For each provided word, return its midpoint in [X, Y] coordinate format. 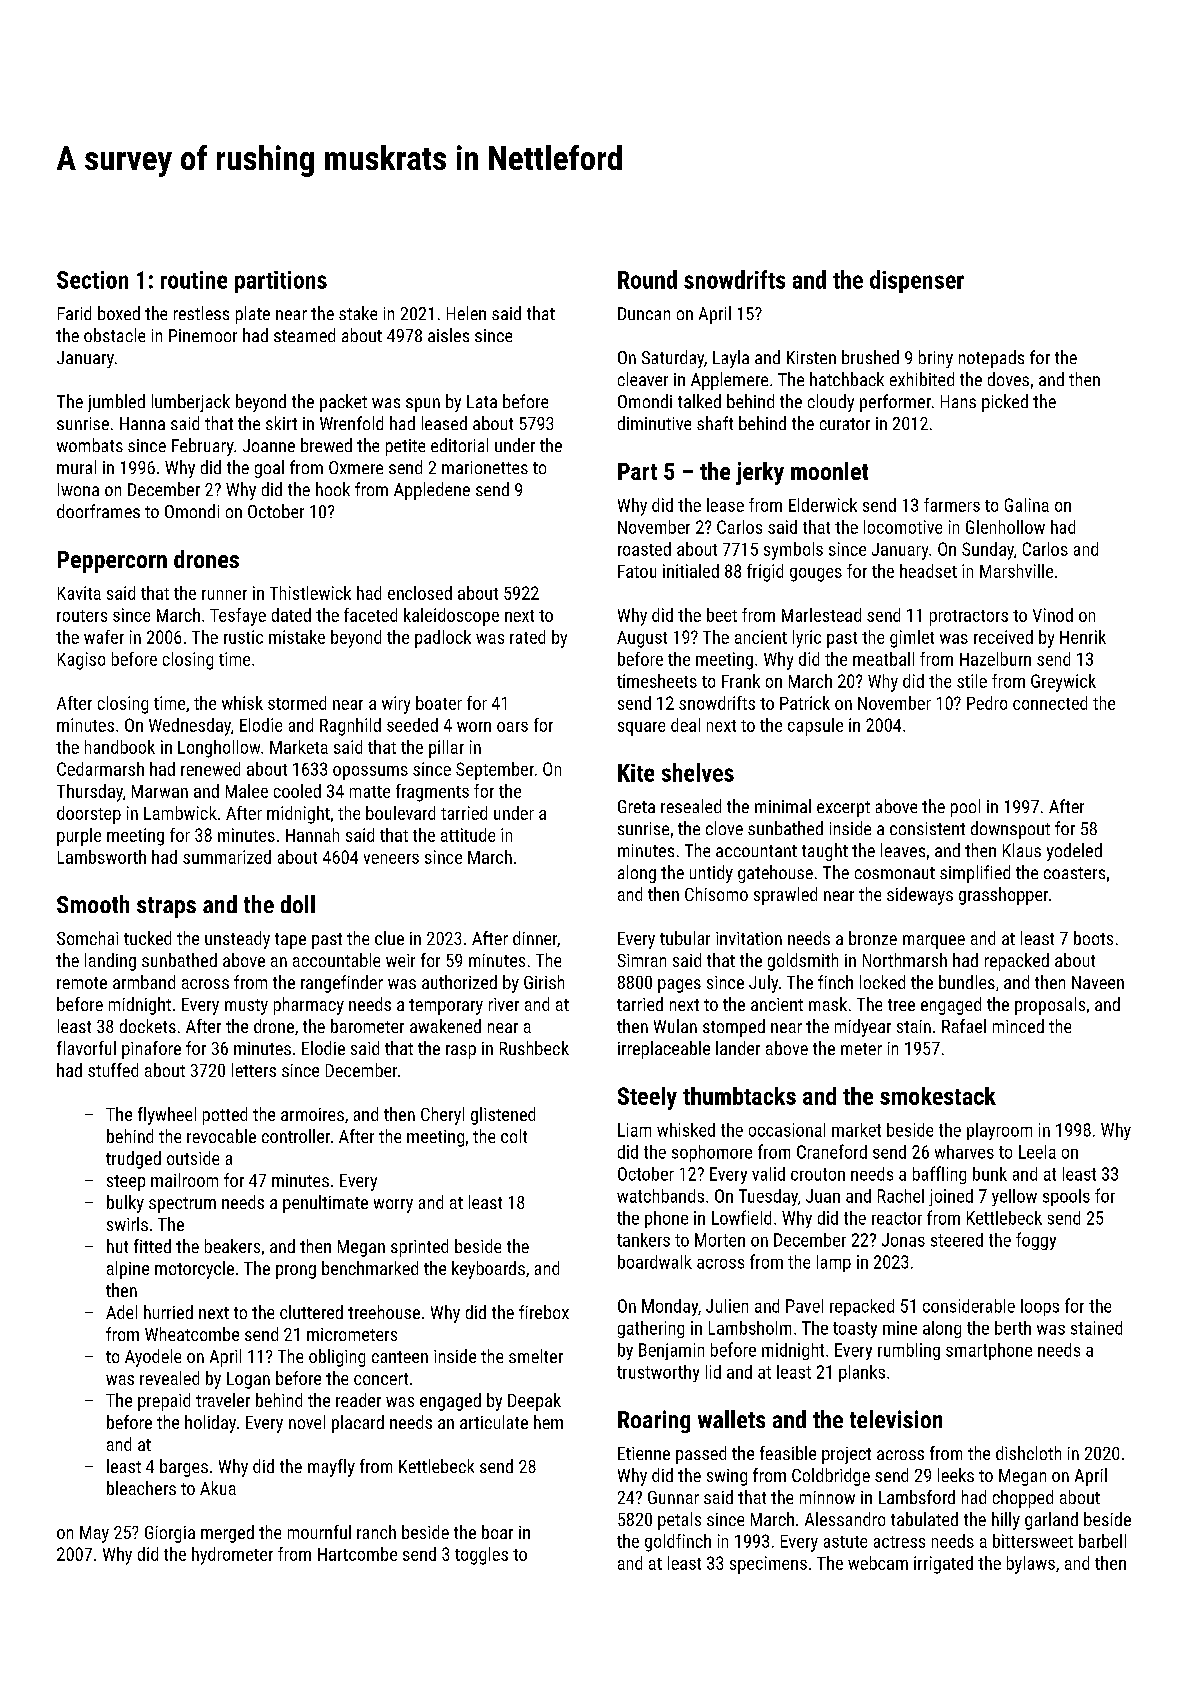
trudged [133, 1160]
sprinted [419, 1248]
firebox [544, 1312]
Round [647, 279]
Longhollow [219, 749]
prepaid [164, 1402]
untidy [711, 874]
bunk [990, 1174]
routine [194, 280]
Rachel [901, 1196]
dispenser [917, 281]
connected [1050, 703]
